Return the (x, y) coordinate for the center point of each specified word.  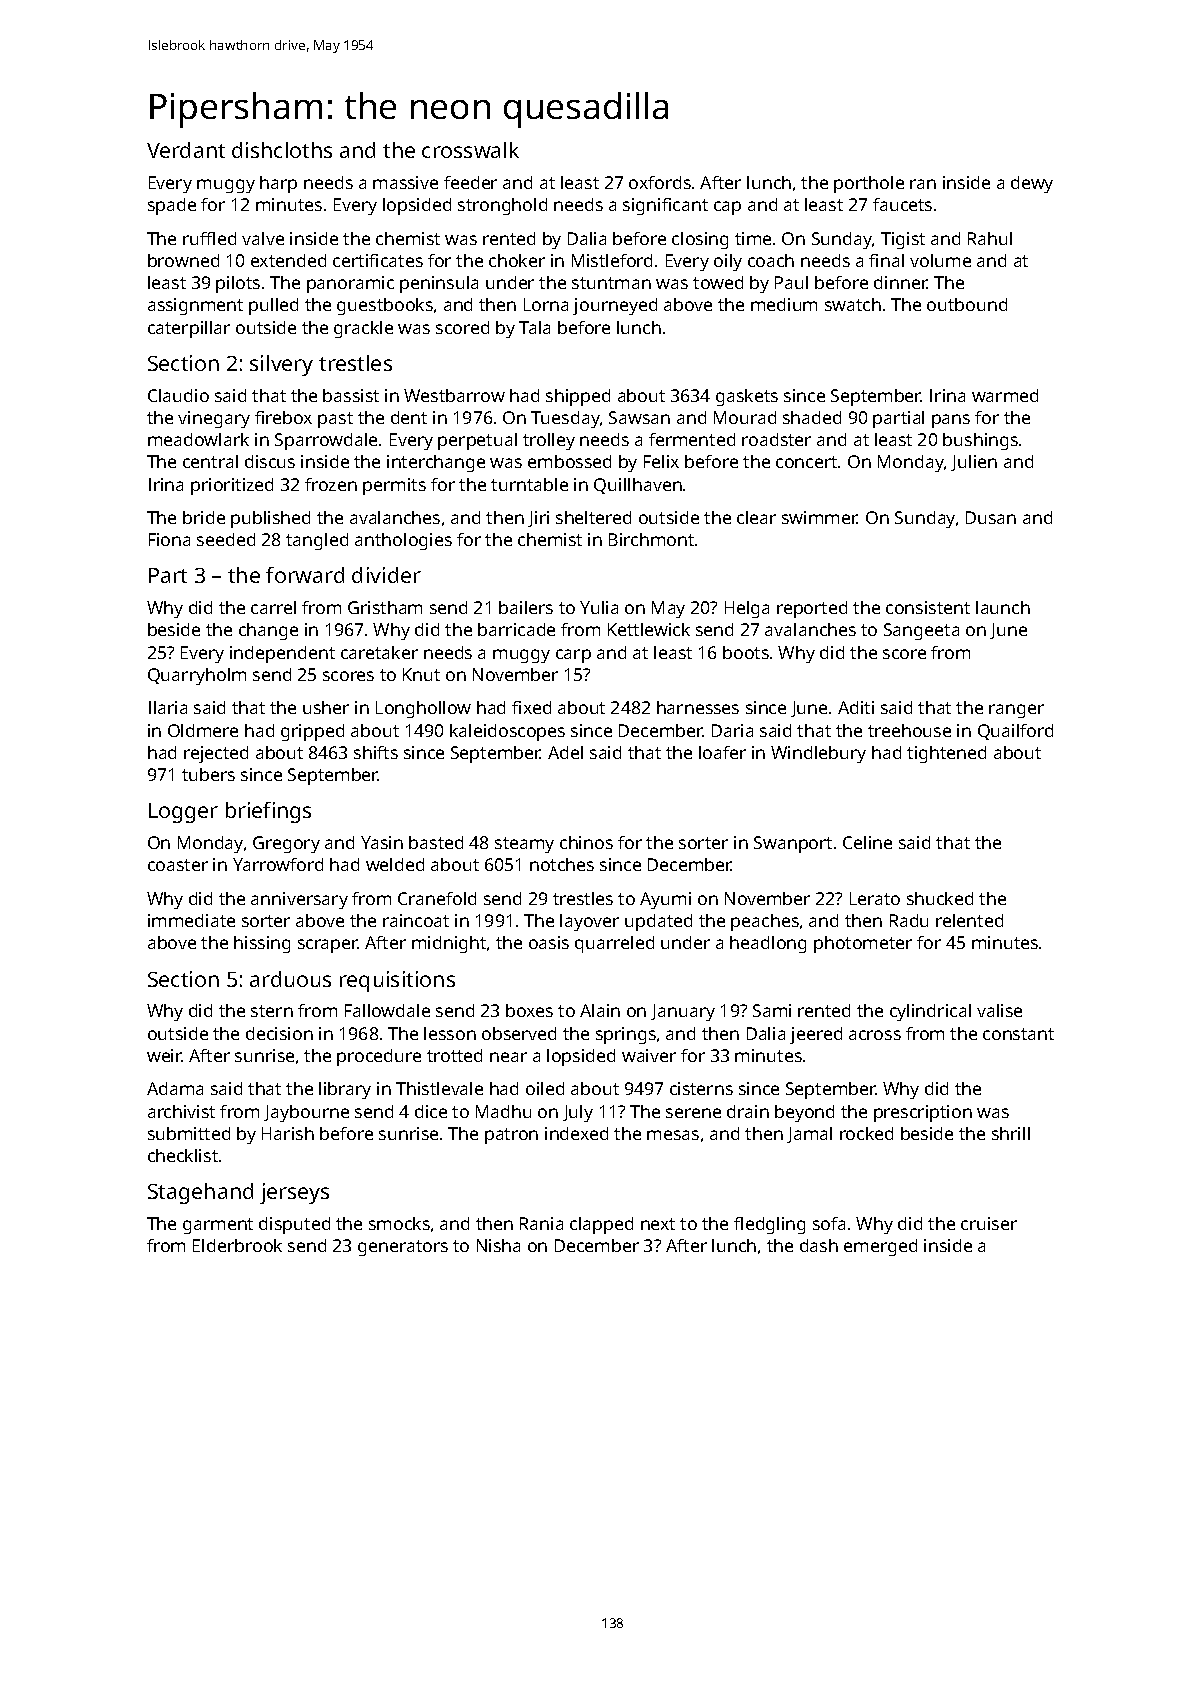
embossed (569, 461)
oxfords (660, 182)
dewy (1032, 184)
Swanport (793, 844)
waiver (649, 1055)
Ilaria (168, 707)
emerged (880, 1247)
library (345, 1090)
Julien (974, 463)
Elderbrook (237, 1245)
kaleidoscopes (507, 732)
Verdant (186, 150)
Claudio (178, 395)
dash (819, 1245)
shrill (1011, 1133)
